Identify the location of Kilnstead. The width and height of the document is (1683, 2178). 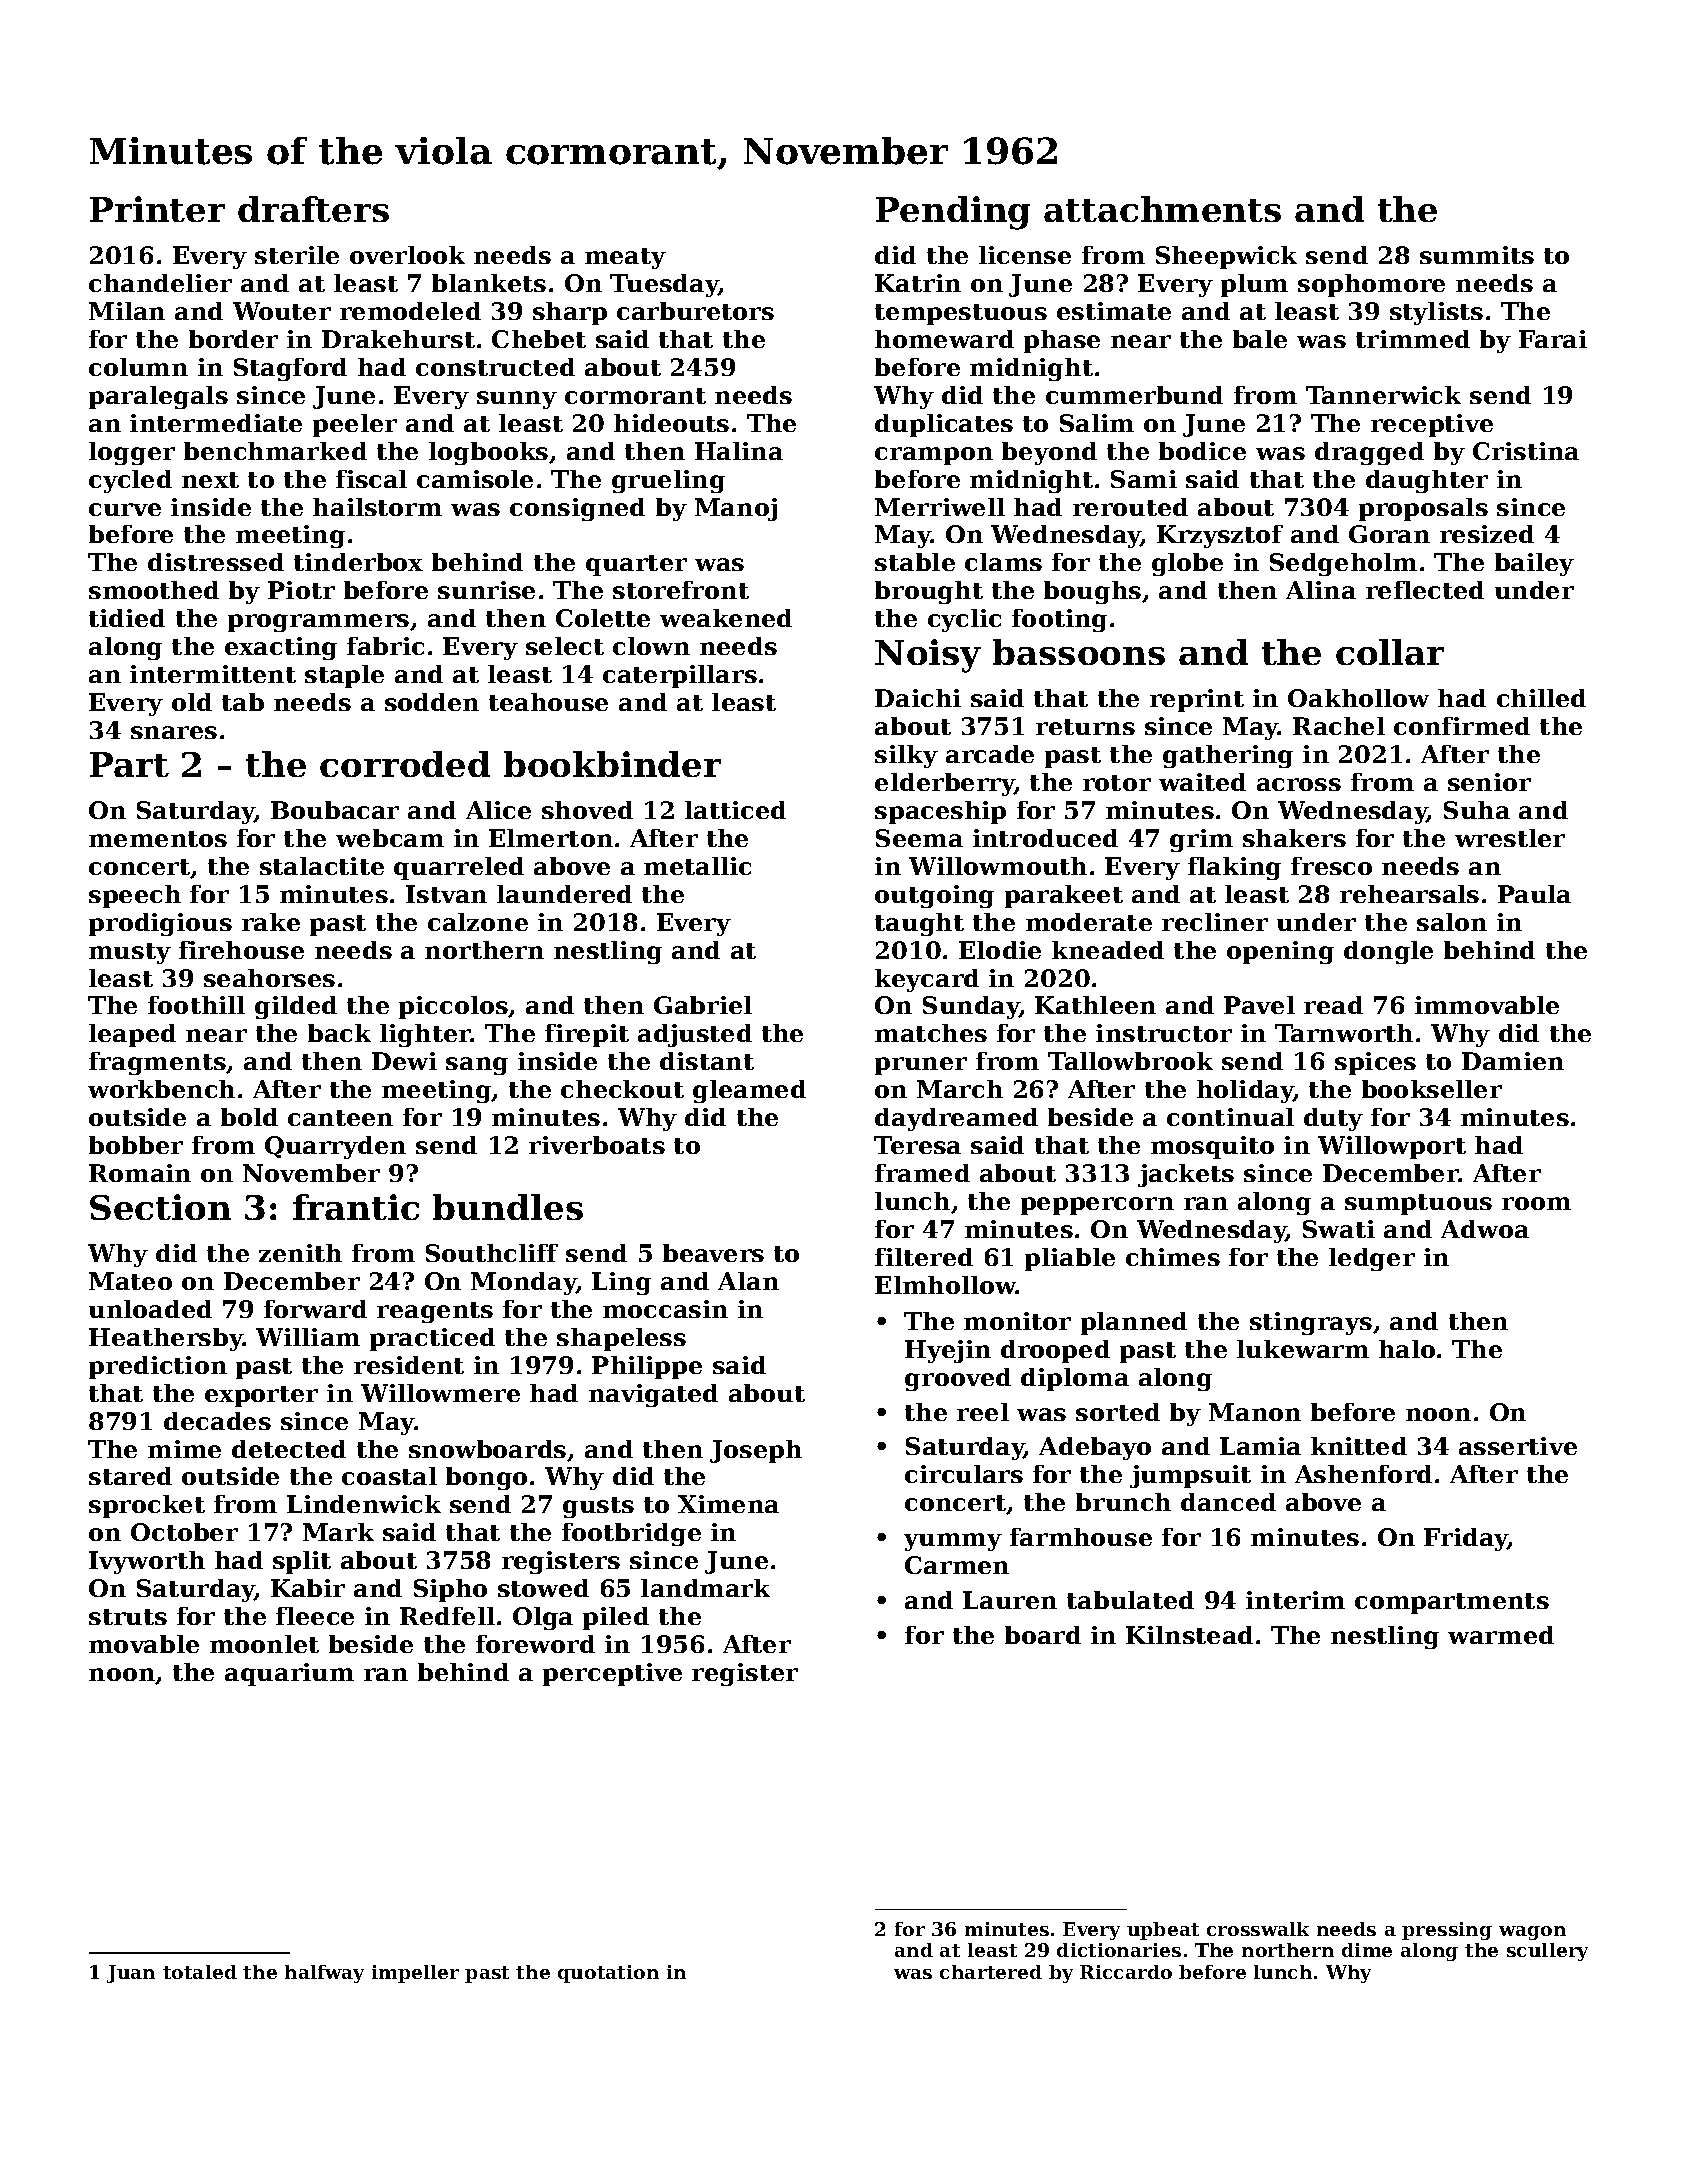
(1189, 1635).
